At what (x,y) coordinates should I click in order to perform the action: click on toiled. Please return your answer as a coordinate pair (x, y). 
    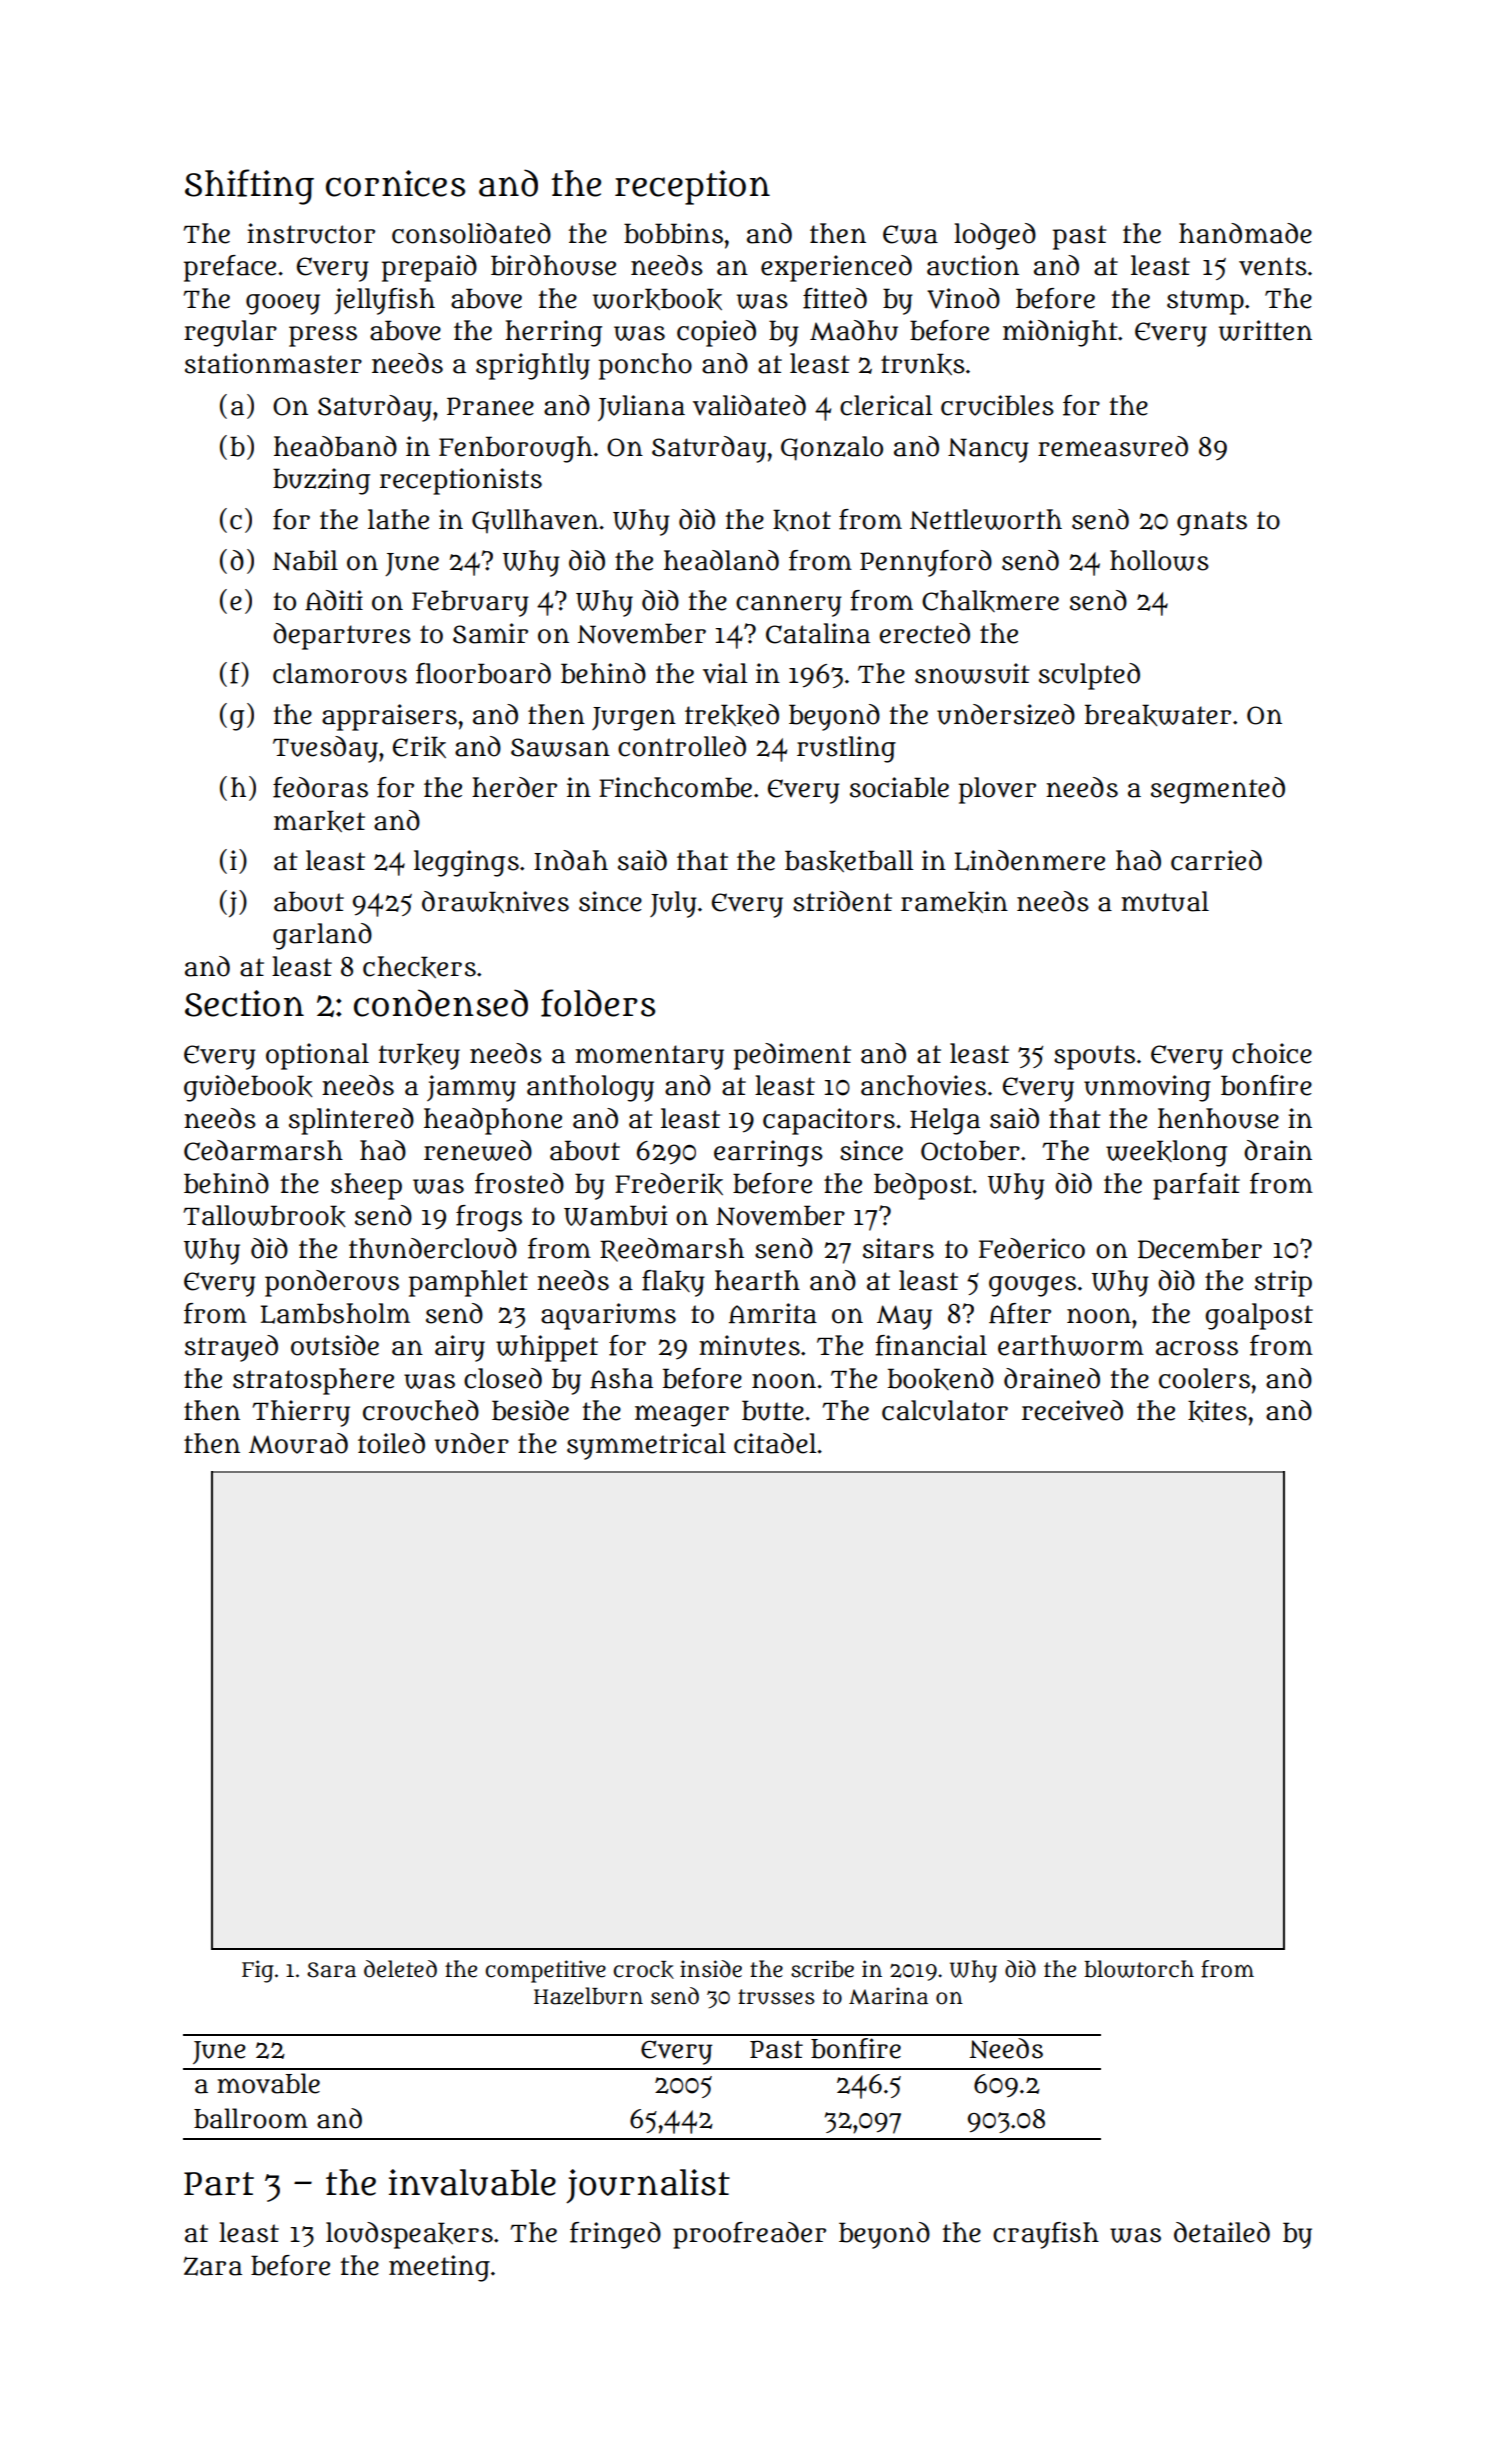
    Looking at the image, I should click on (391, 1443).
